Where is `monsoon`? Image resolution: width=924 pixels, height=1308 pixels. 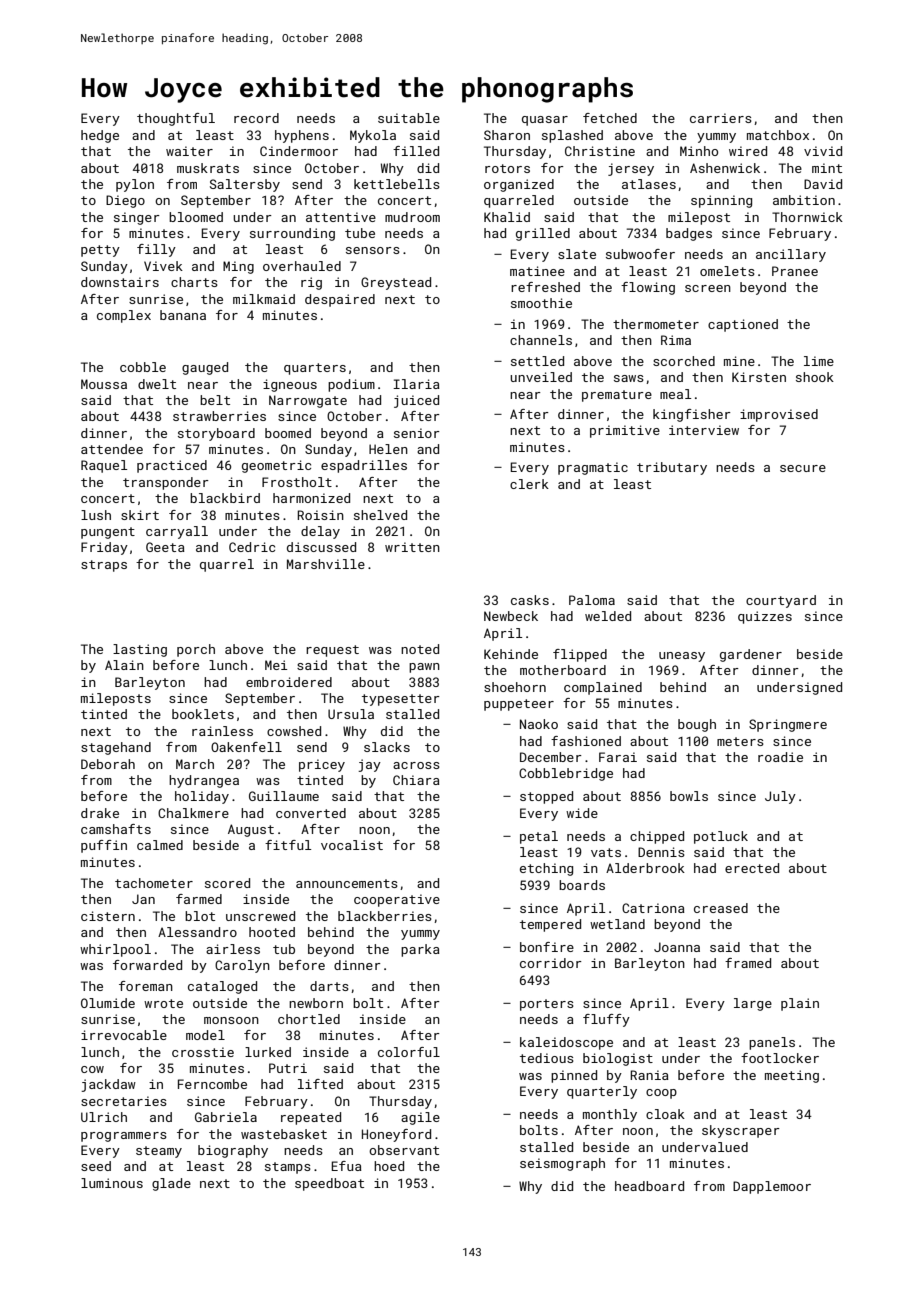 monsoon is located at coordinates (231, 1020).
